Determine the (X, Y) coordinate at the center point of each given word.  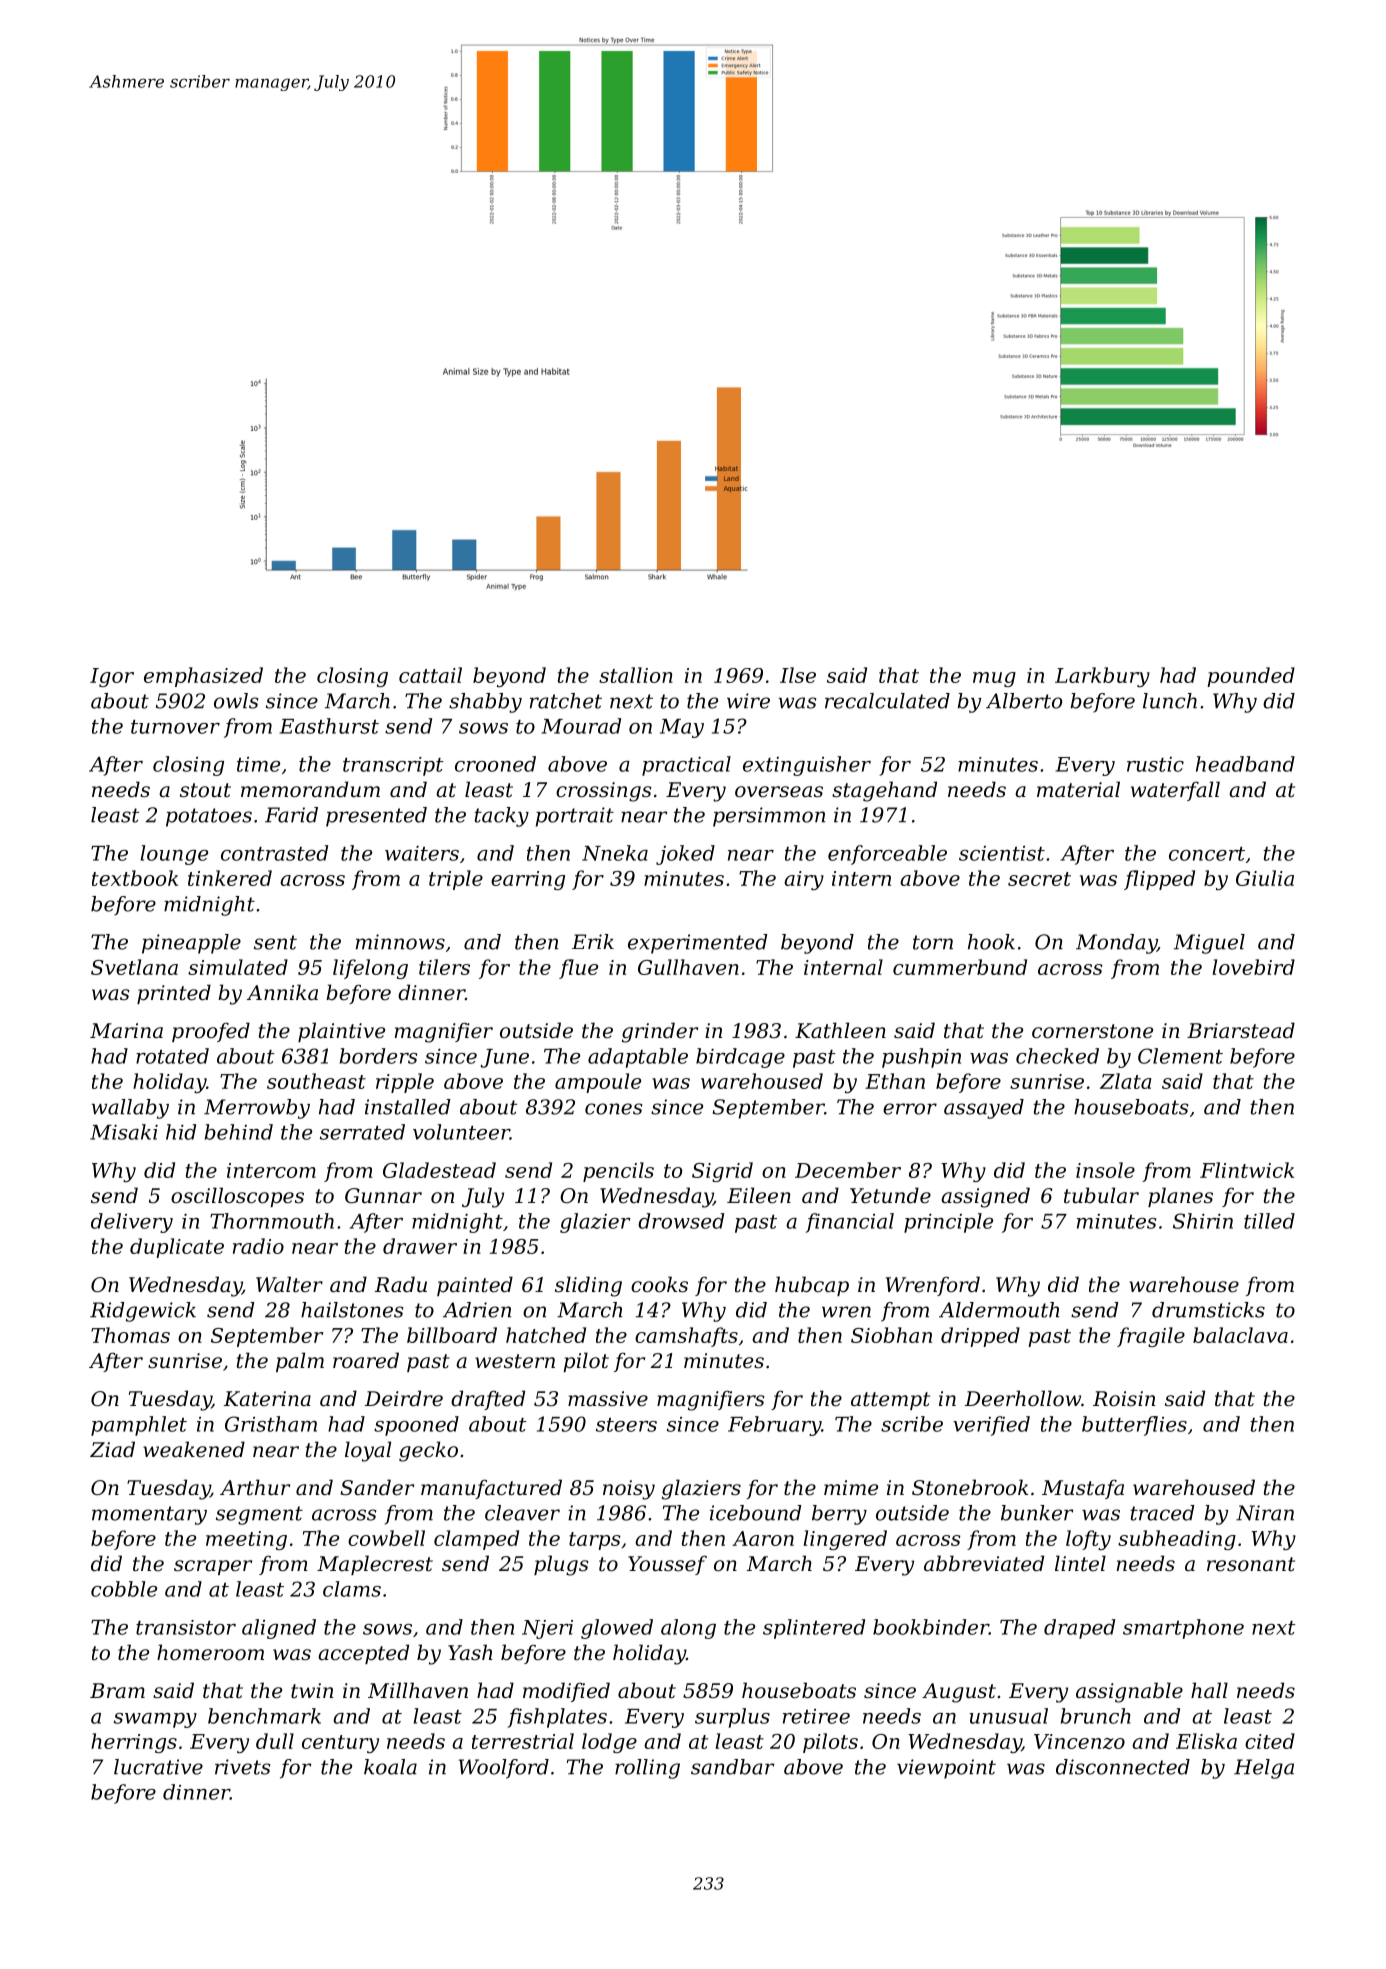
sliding (588, 1286)
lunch (1170, 701)
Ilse (798, 675)
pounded (1251, 677)
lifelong (370, 969)
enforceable (887, 855)
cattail (430, 675)
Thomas (130, 1335)
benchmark (264, 1716)
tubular (1101, 1195)
